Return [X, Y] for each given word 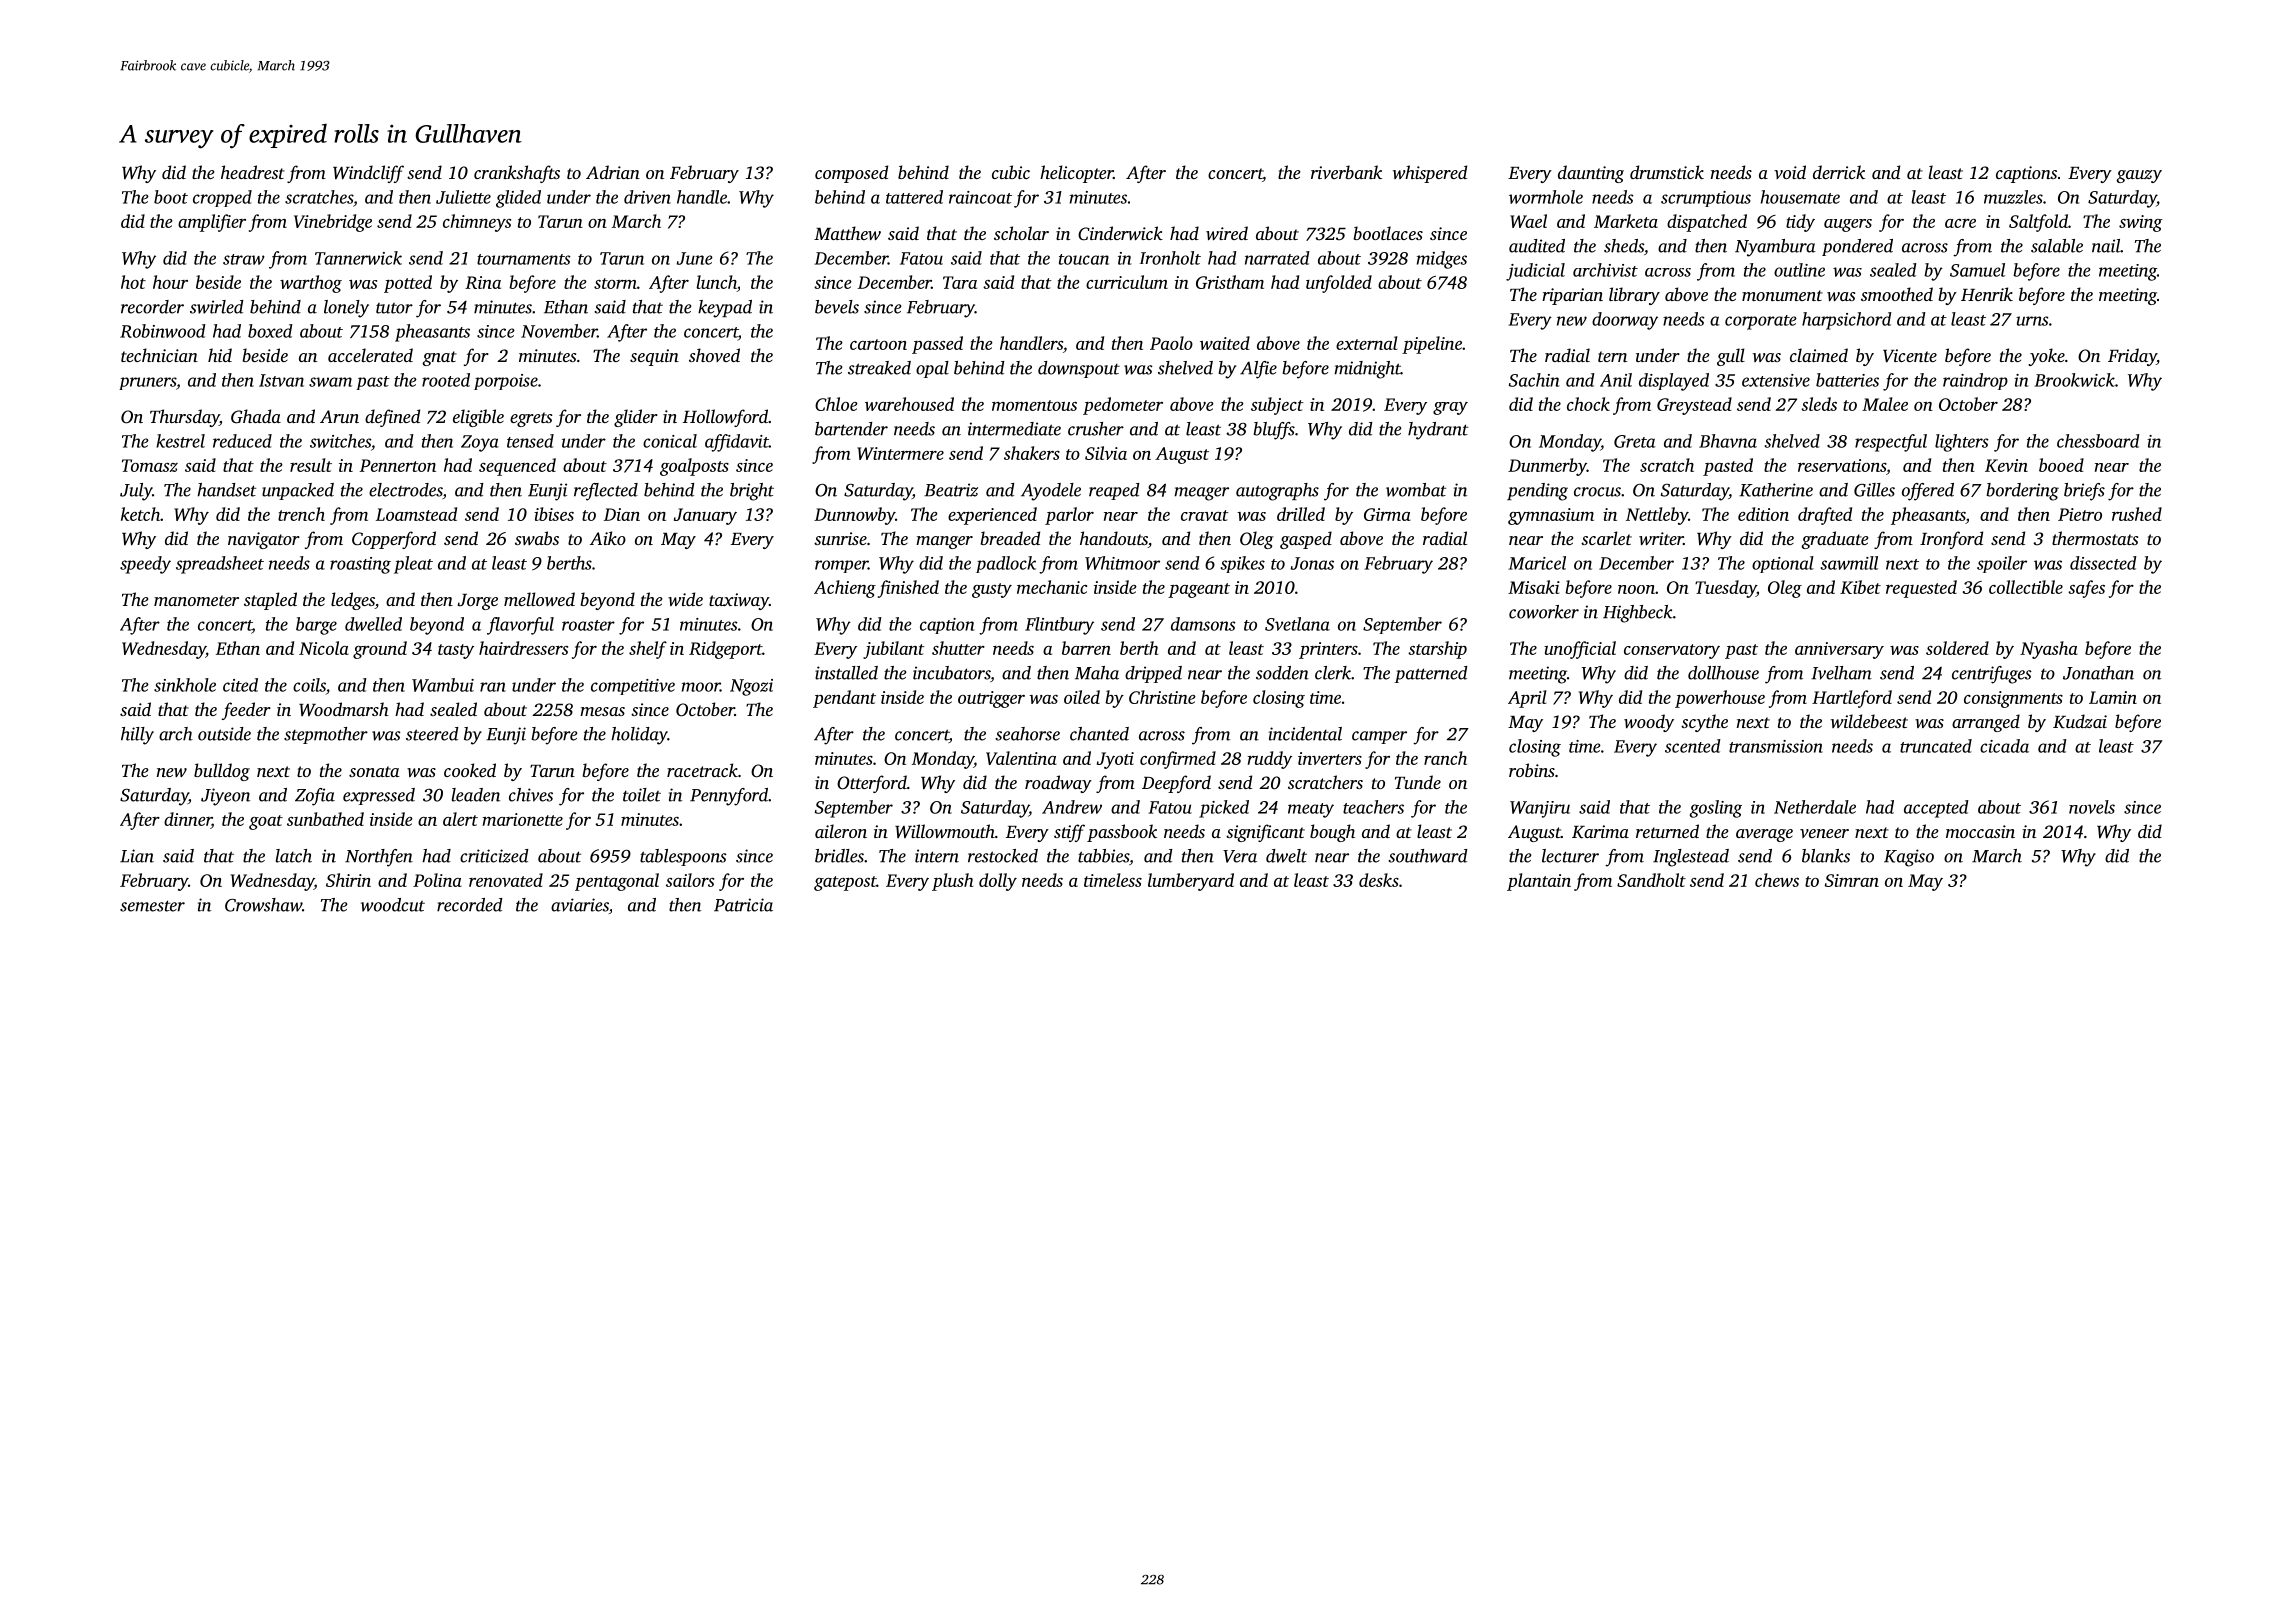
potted [408, 284]
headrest [253, 172]
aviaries [580, 905]
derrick [1839, 172]
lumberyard [1191, 882]
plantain [1539, 882]
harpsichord [1847, 321]
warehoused [909, 404]
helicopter [1076, 174]
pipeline [1432, 345]
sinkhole [185, 685]
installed [846, 673]
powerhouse [1720, 699]
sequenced [517, 467]
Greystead [1694, 406]
